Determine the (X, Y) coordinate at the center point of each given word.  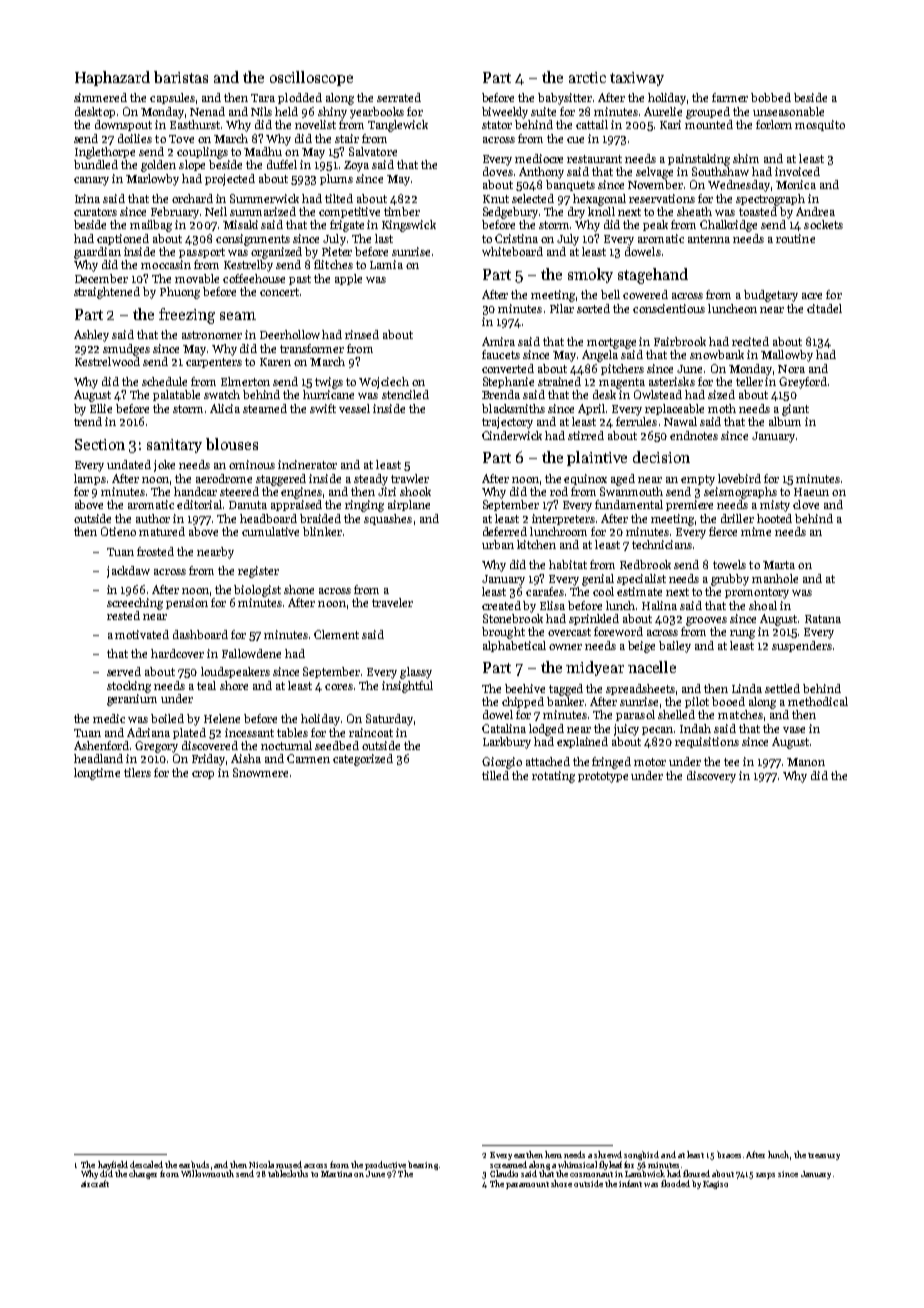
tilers (137, 772)
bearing (423, 1165)
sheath (694, 211)
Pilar (562, 308)
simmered (100, 97)
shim (746, 158)
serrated (399, 97)
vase (794, 730)
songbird (641, 1155)
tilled (495, 775)
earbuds (194, 1164)
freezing (187, 316)
